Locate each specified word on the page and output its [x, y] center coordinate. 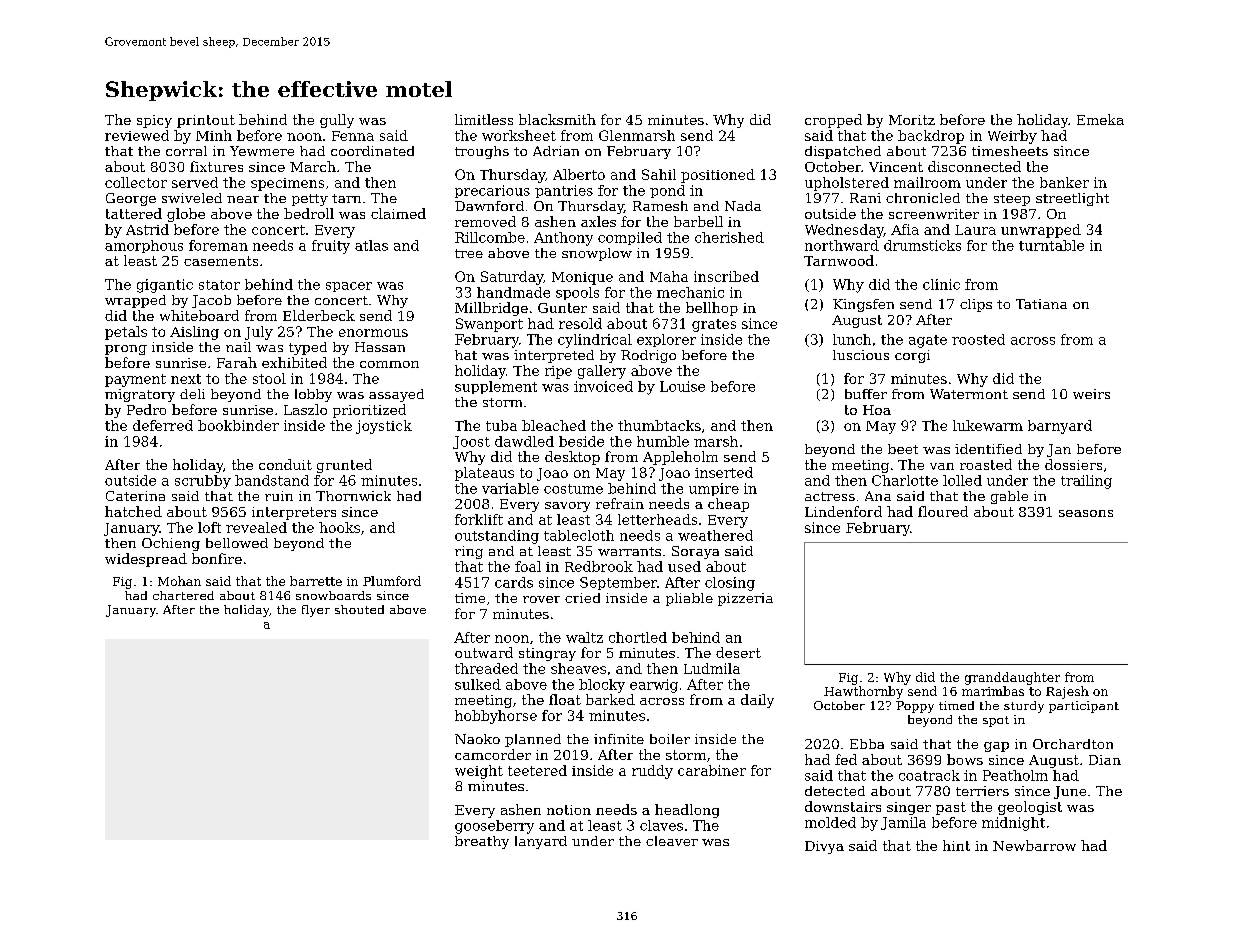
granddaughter [1012, 678]
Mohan [179, 581]
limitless [484, 119]
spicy [154, 121]
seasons [1086, 513]
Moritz [912, 120]
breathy [482, 842]
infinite [619, 739]
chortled [638, 637]
